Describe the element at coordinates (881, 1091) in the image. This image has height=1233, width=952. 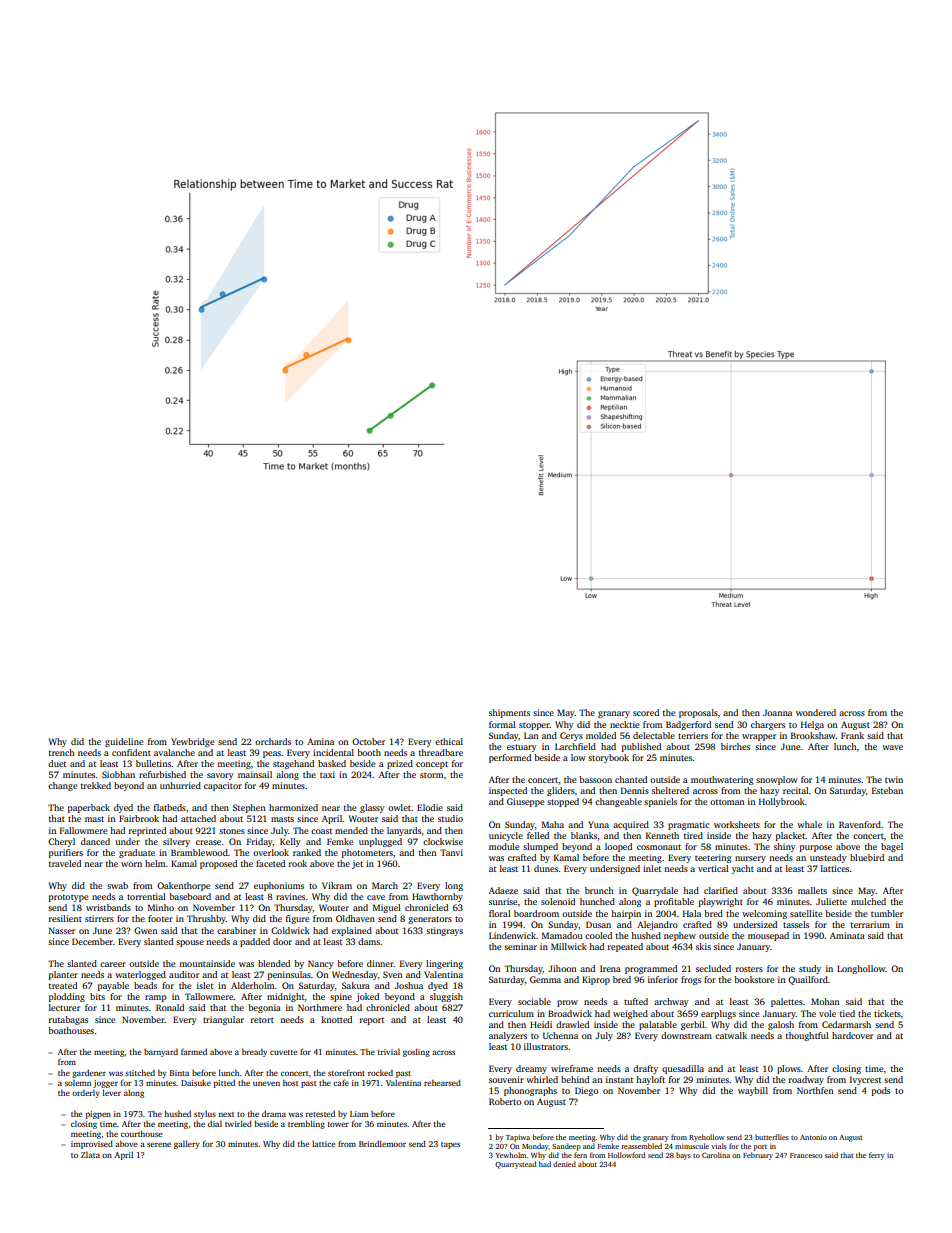
I see `pods` at that location.
